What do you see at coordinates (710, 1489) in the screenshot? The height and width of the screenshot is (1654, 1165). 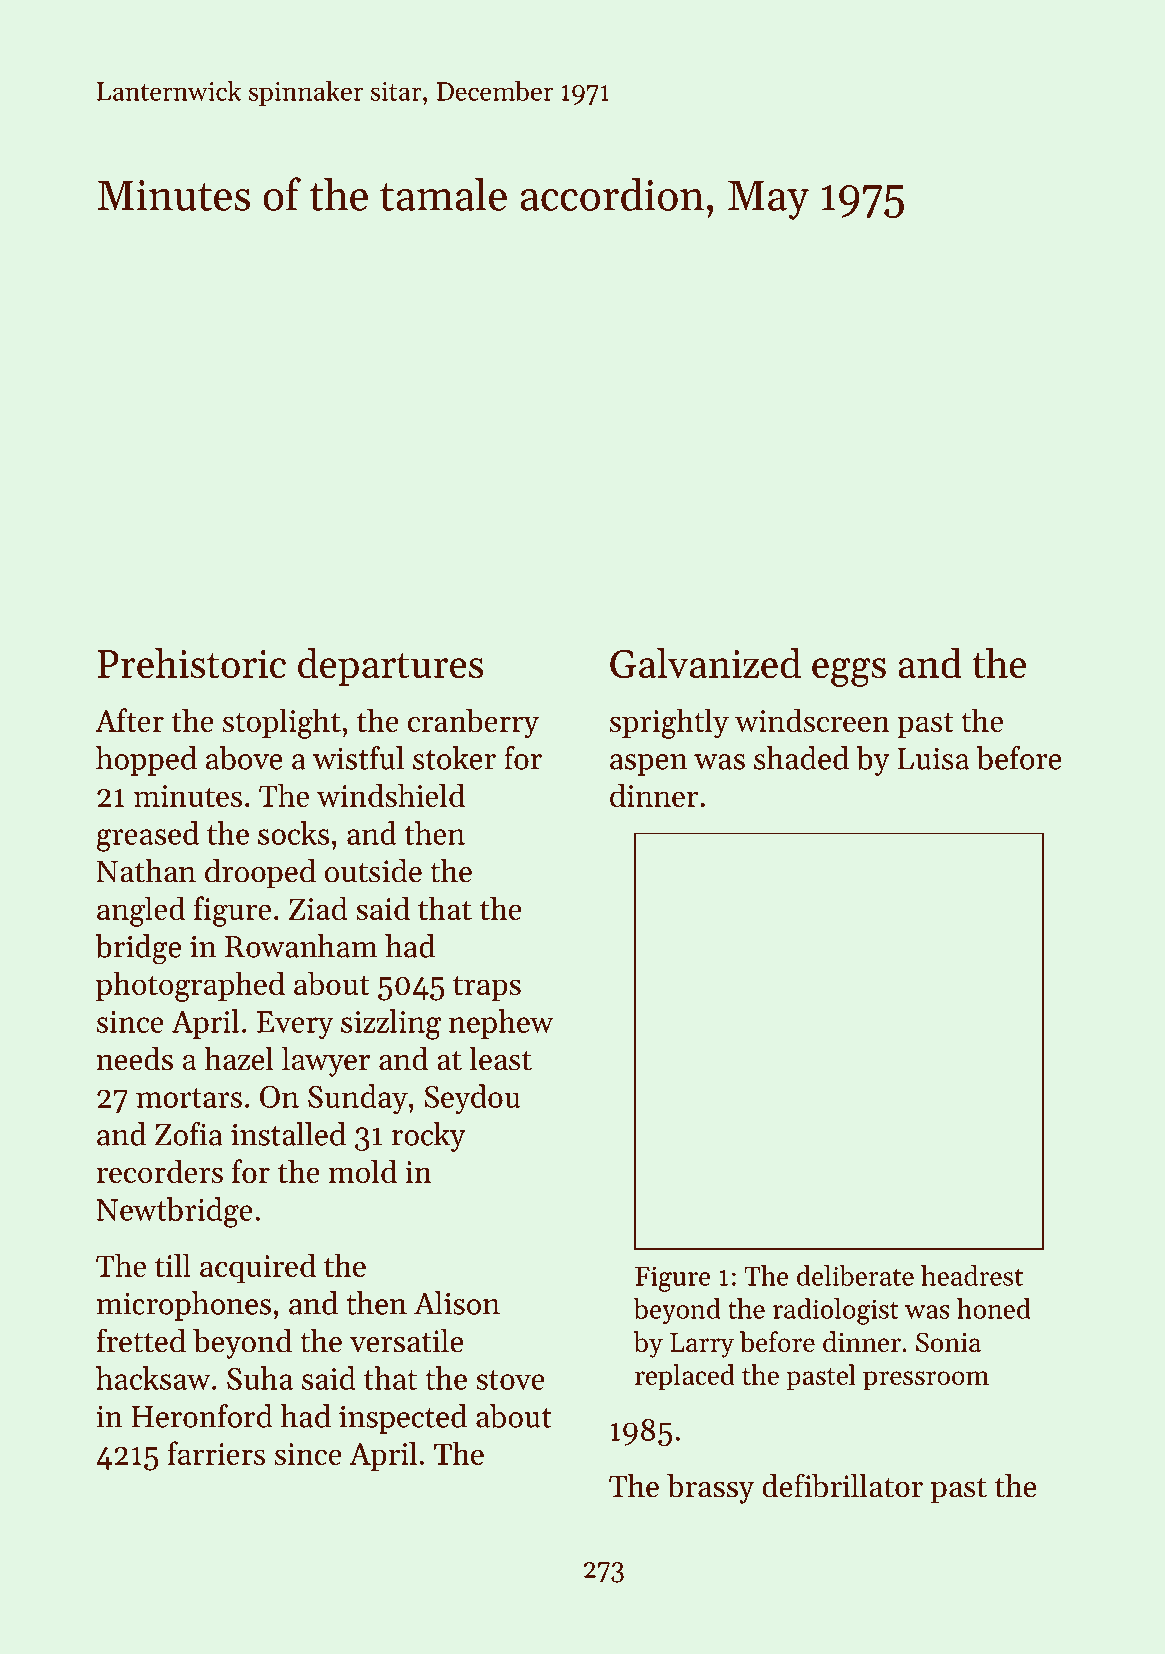 I see `brassy` at bounding box center [710, 1489].
